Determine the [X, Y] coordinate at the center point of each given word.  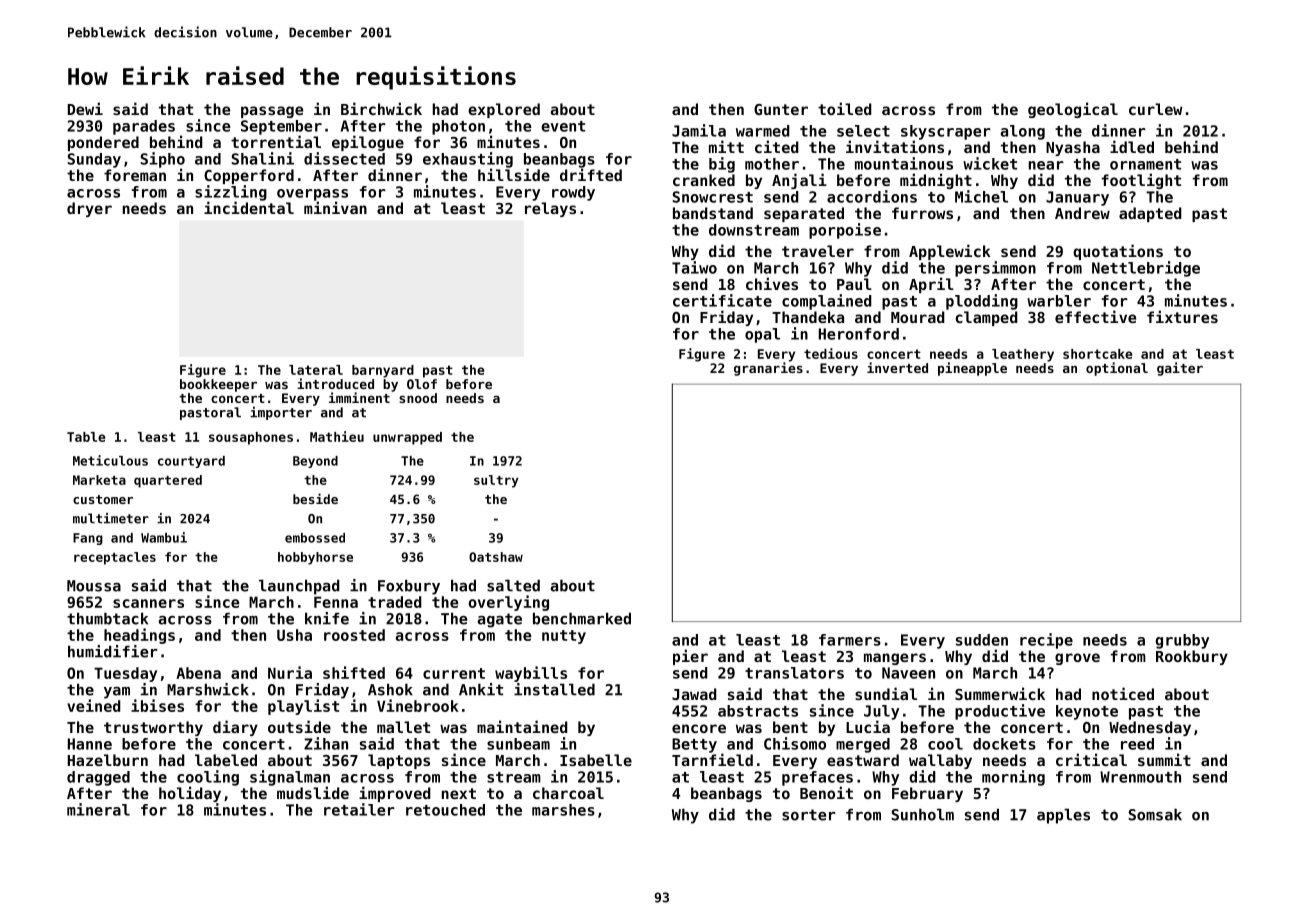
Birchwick [381, 108]
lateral [316, 370]
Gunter [781, 109]
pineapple [972, 369]
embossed [315, 538]
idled [1132, 146]
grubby [1182, 641]
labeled [226, 760]
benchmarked [582, 618]
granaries [768, 369]
